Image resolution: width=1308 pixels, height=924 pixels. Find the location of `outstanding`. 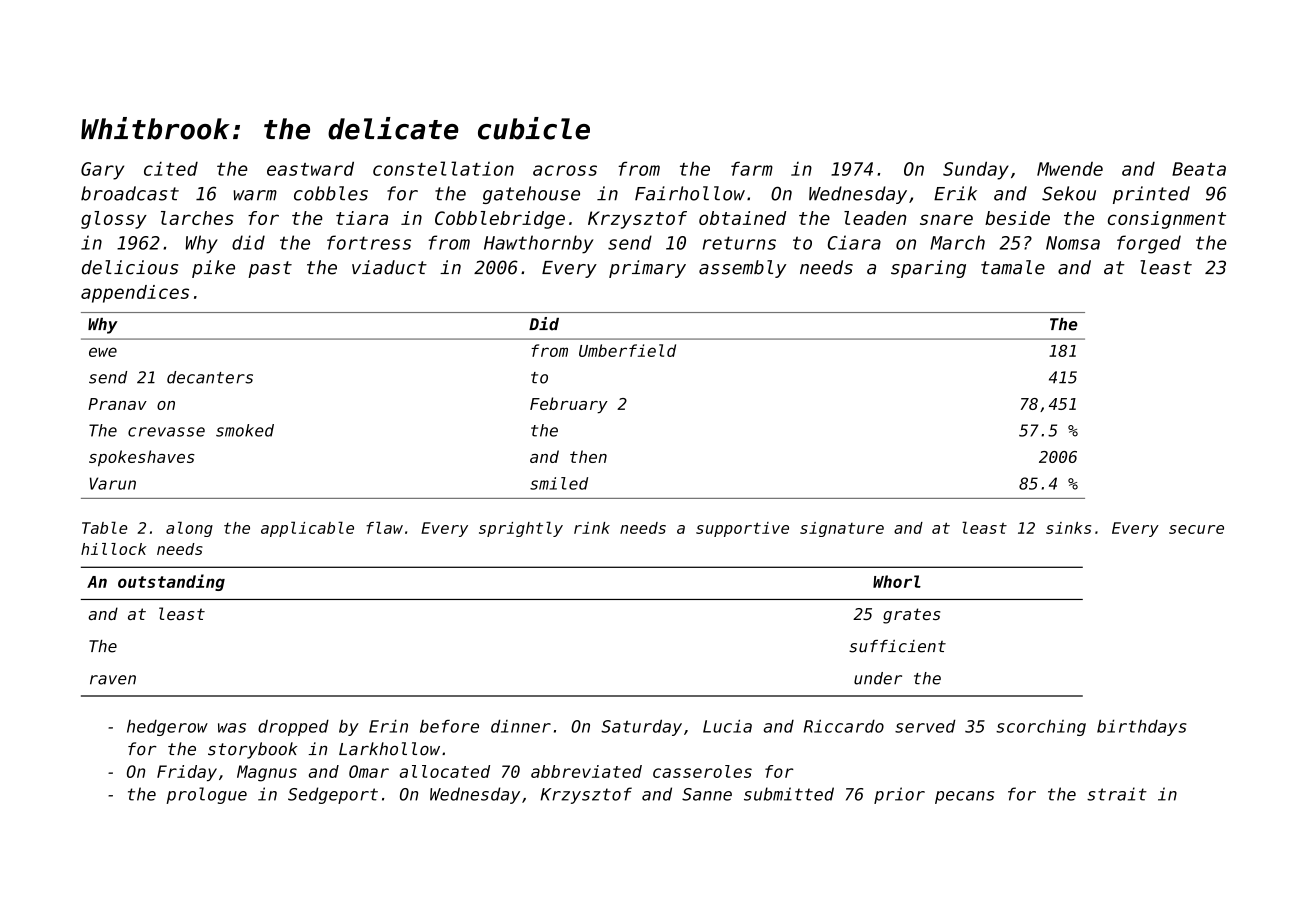

outstanding is located at coordinates (171, 582).
